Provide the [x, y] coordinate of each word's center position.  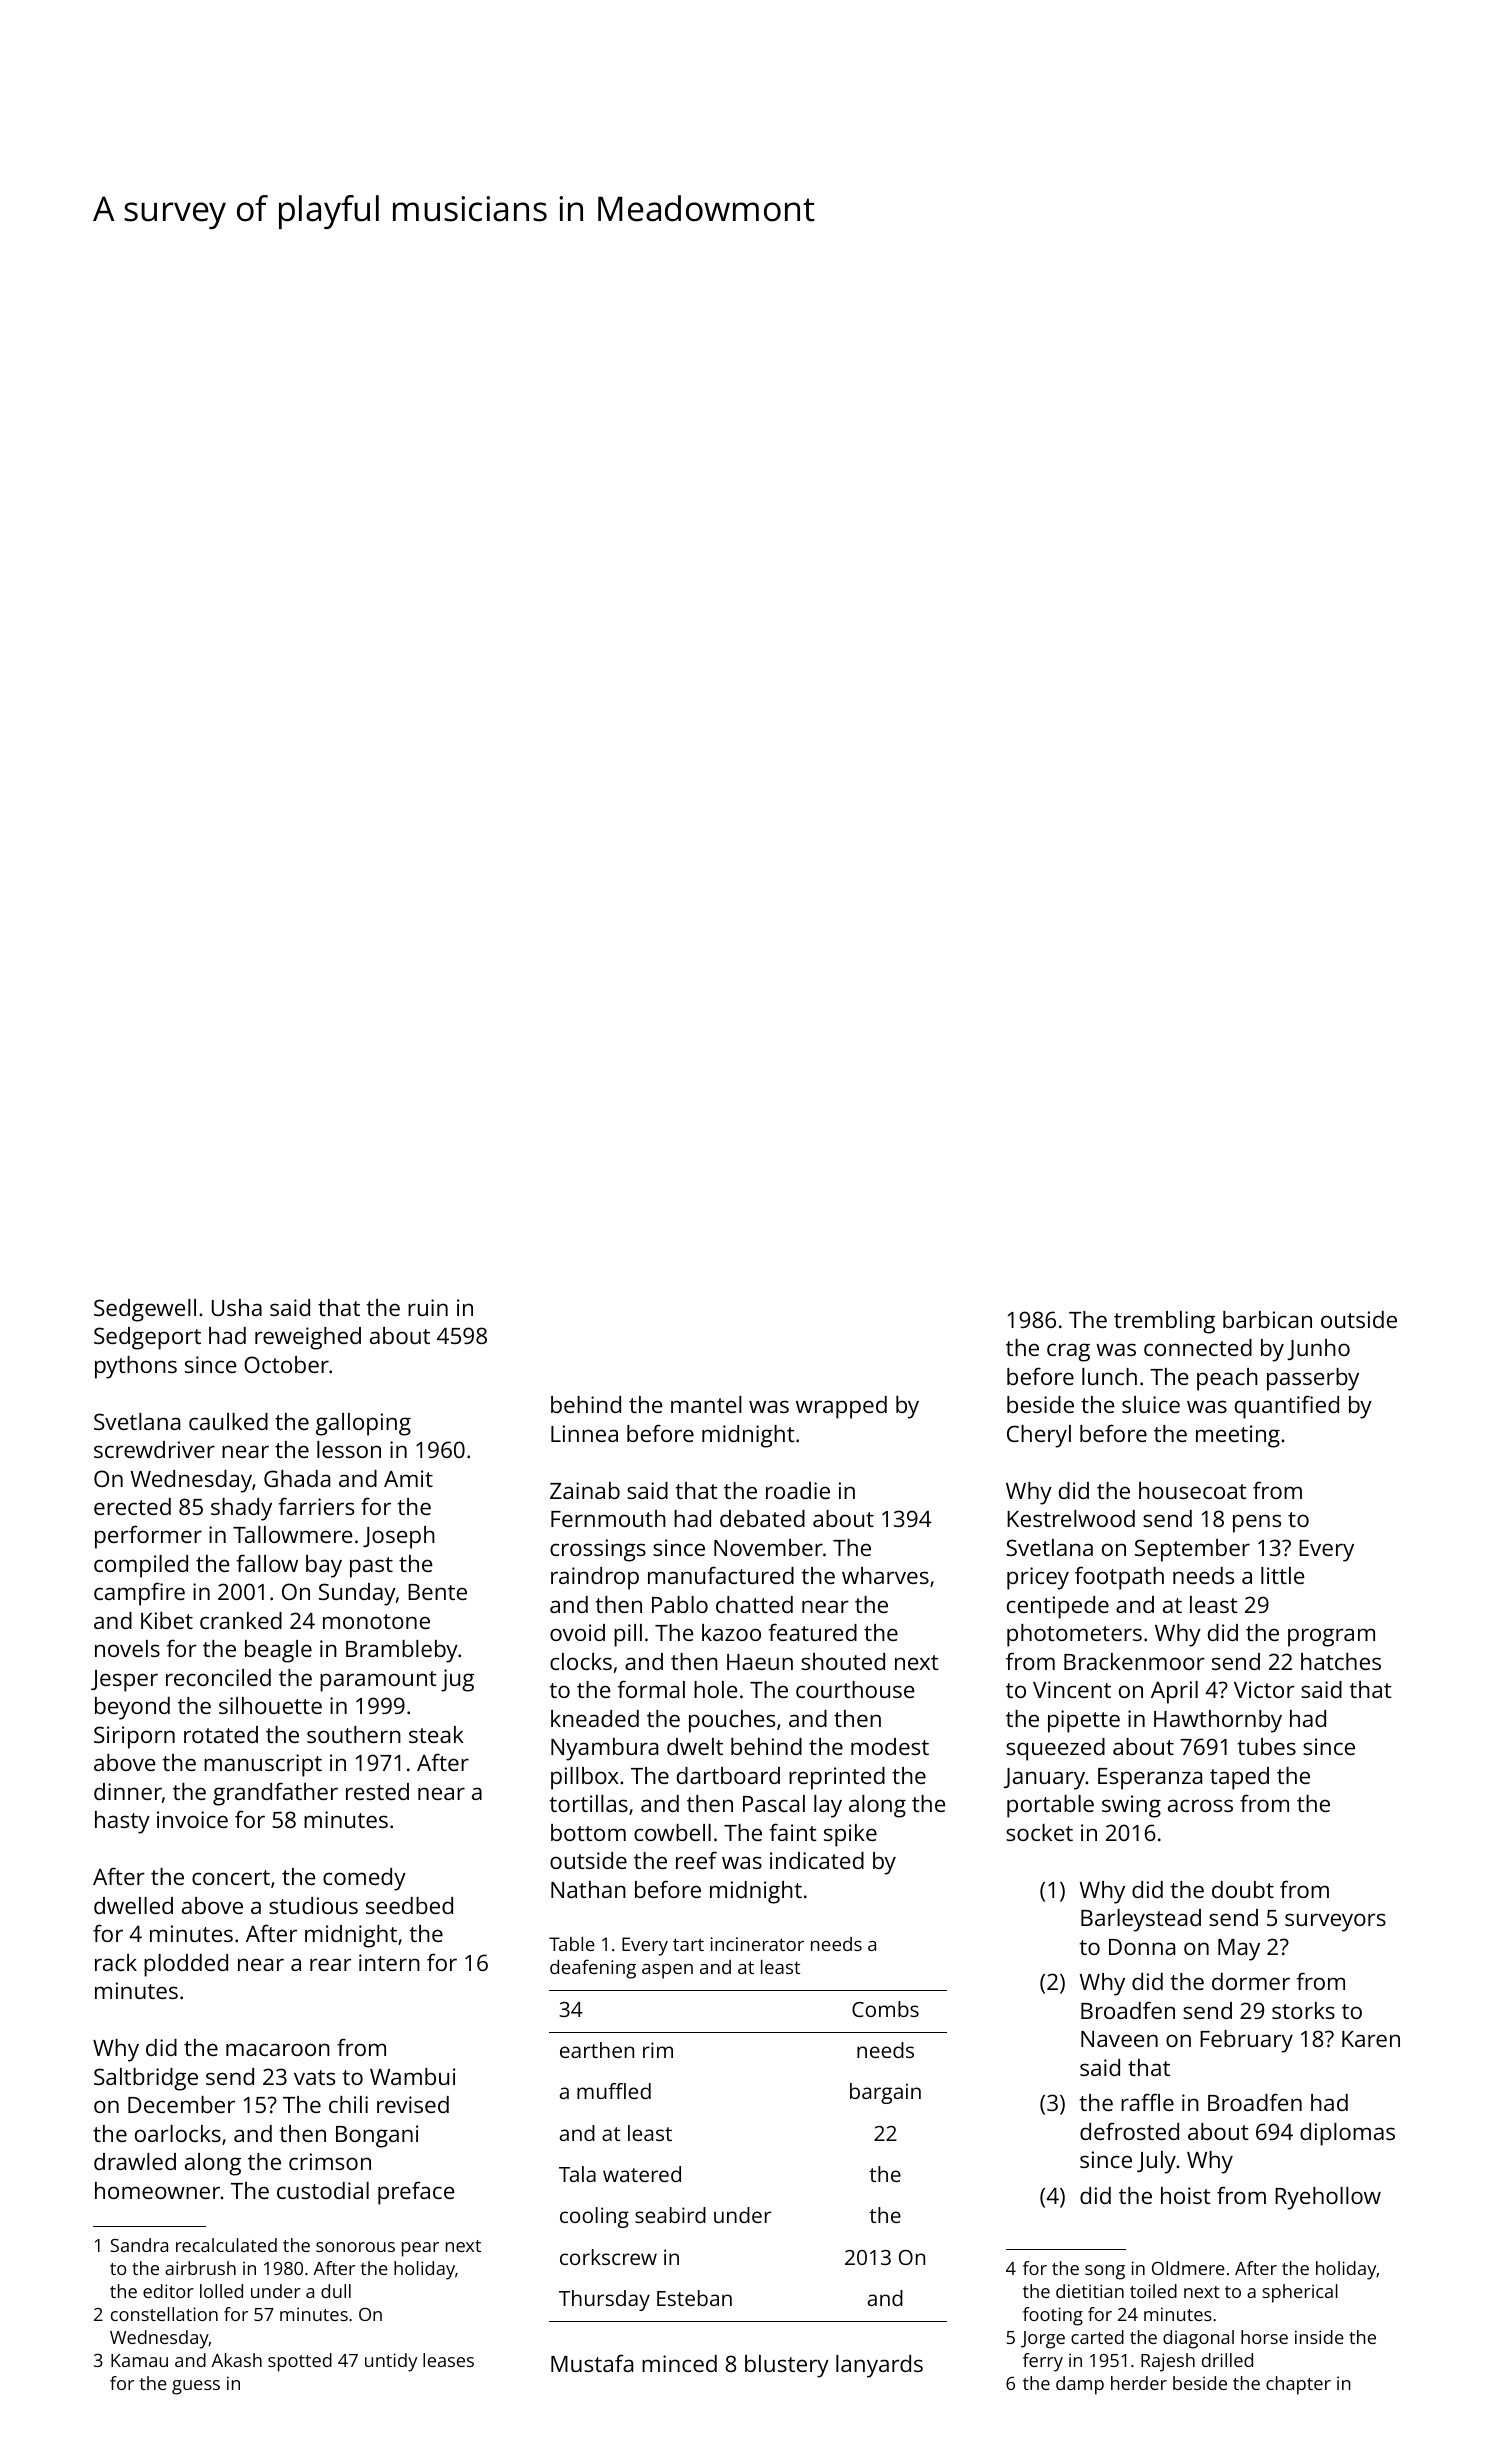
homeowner [158, 2190]
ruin [428, 1307]
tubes [1266, 1746]
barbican [1267, 1319]
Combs [885, 2009]
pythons [136, 1367]
